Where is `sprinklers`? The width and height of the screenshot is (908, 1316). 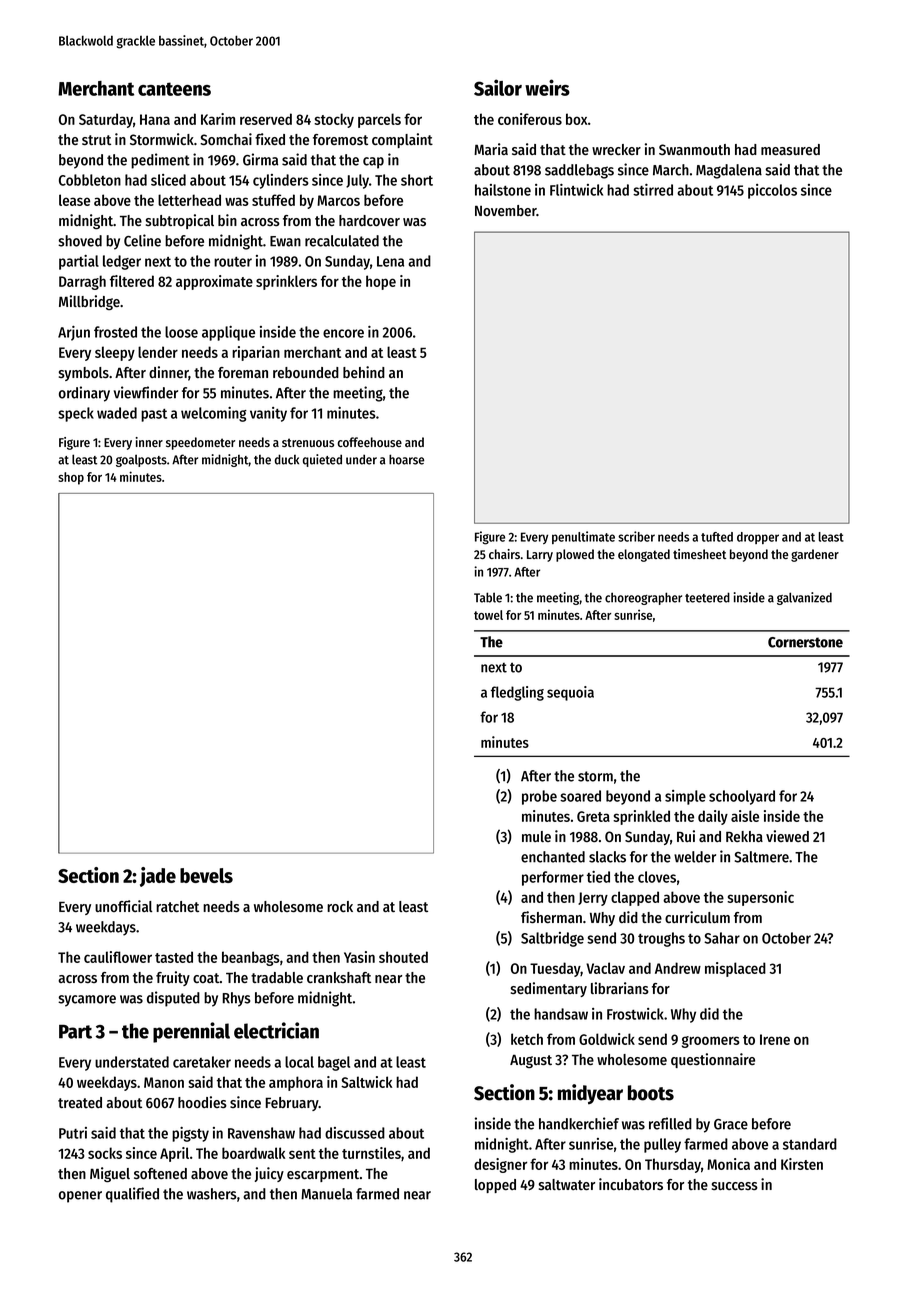
sprinklers is located at coordinates (286, 282).
